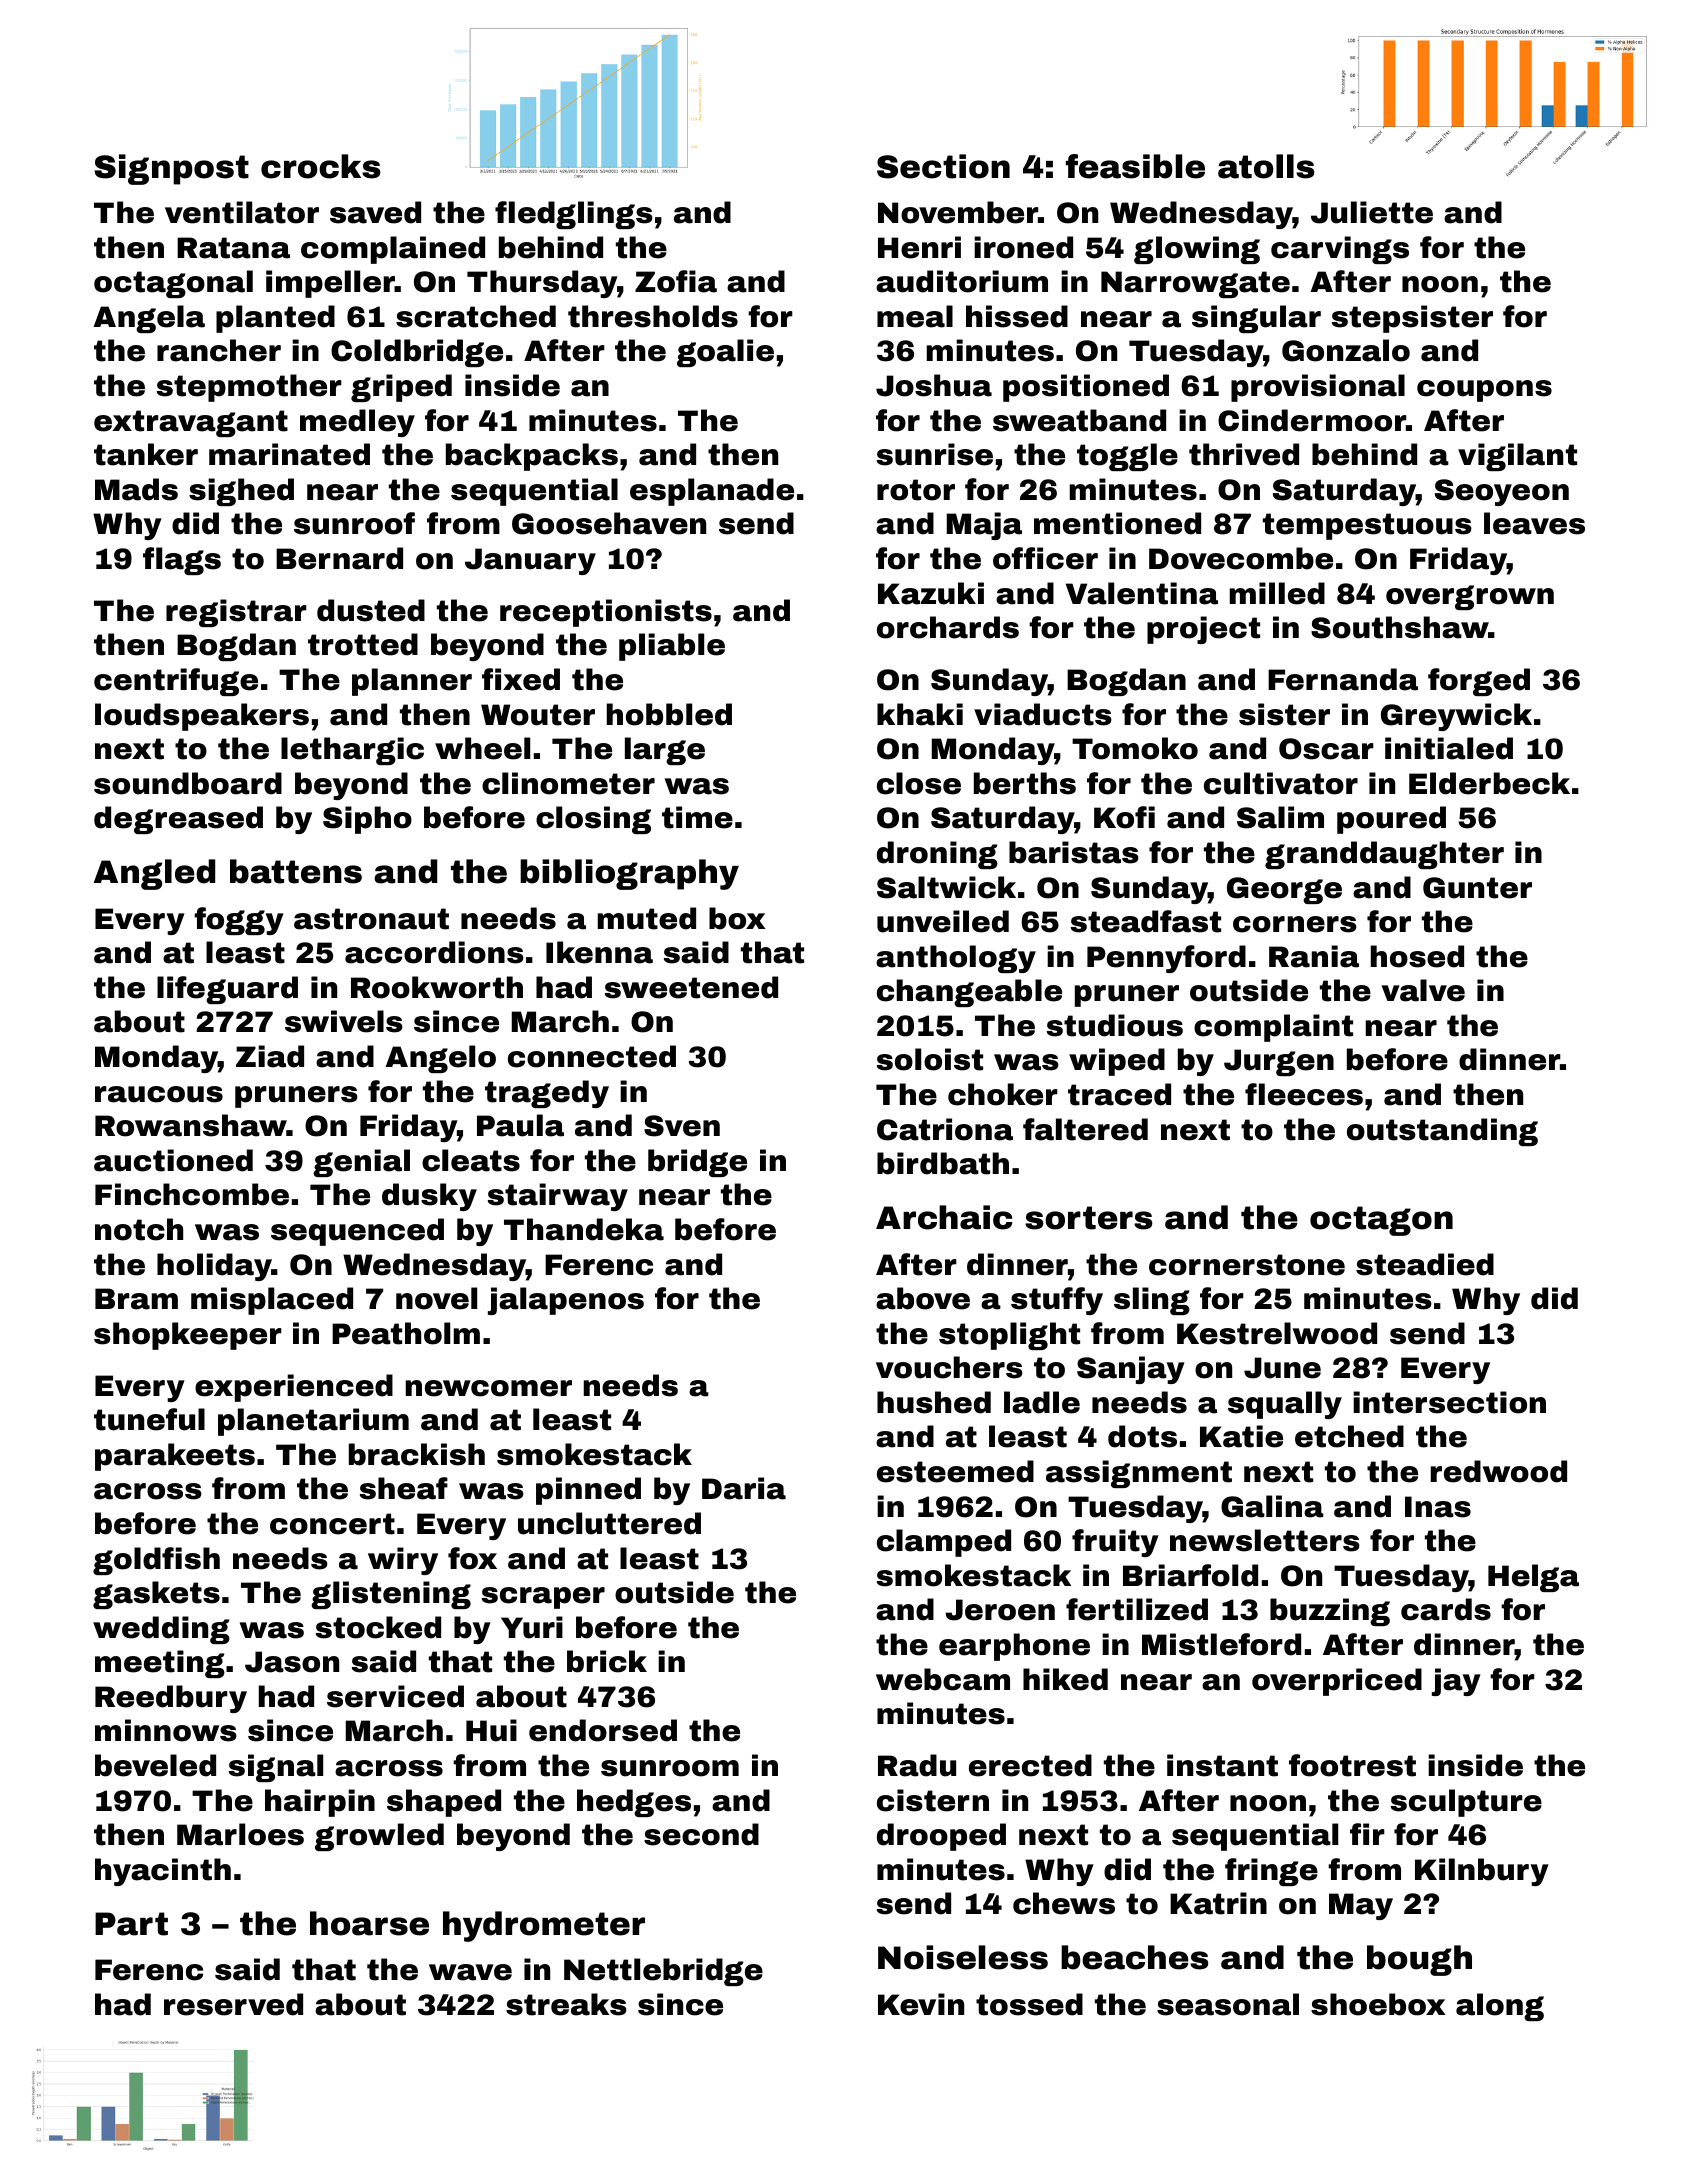 The height and width of the page is (2178, 1683). What do you see at coordinates (1312, 420) in the page?
I see `Cindermoor` at bounding box center [1312, 420].
